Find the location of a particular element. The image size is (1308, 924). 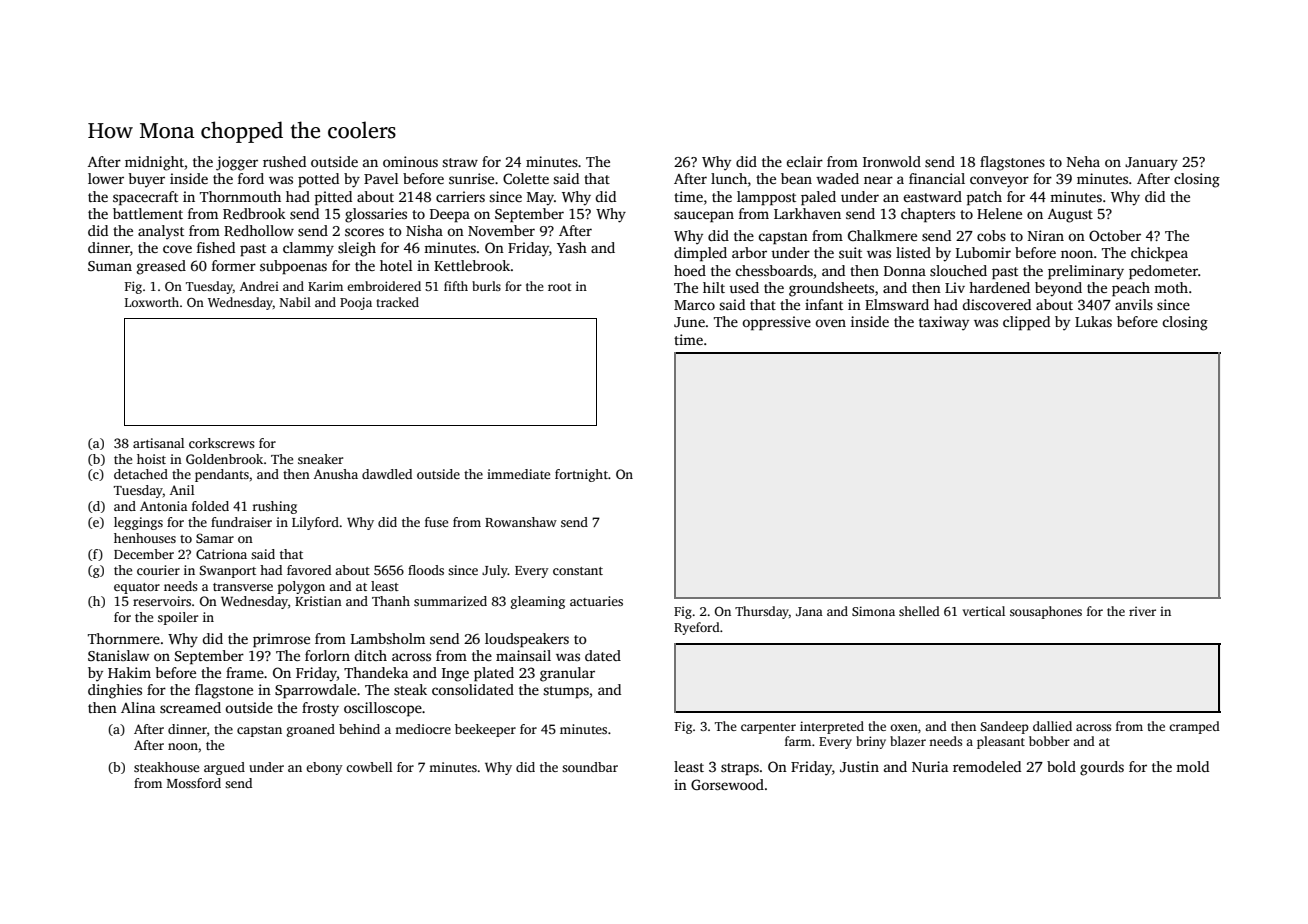

October is located at coordinates (1115, 235).
